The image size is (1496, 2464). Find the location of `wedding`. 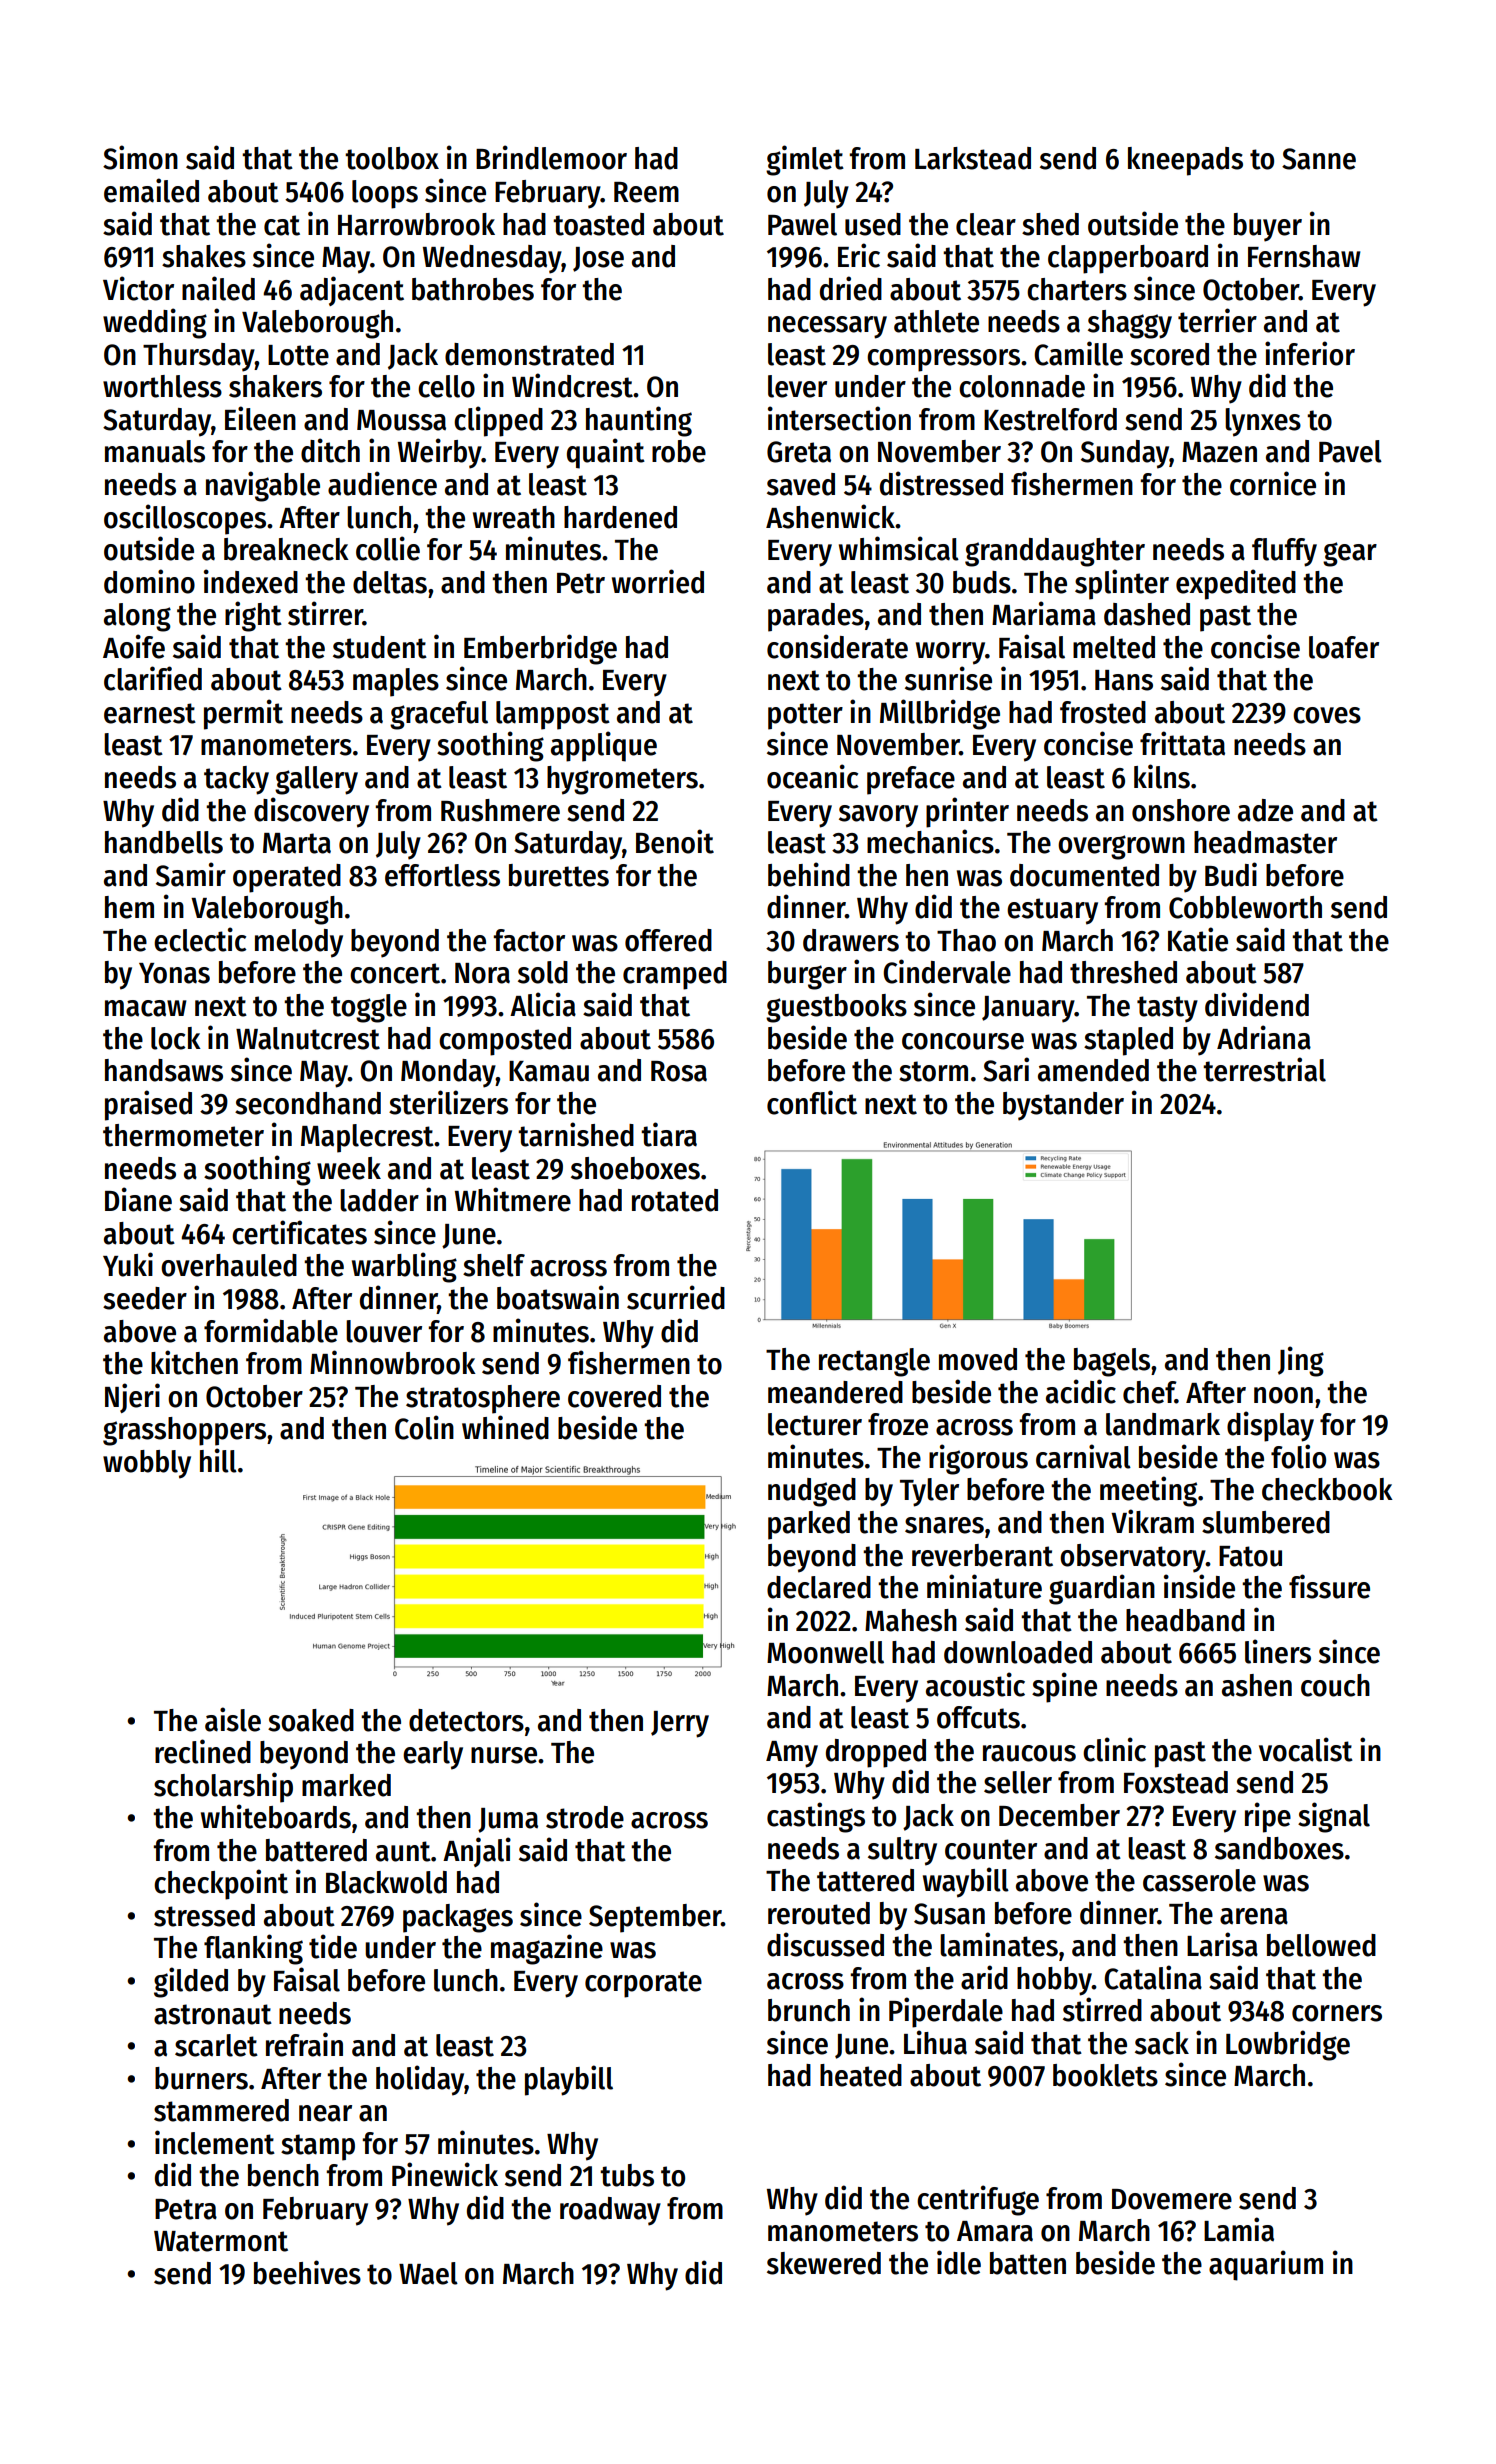

wedding is located at coordinates (155, 323).
